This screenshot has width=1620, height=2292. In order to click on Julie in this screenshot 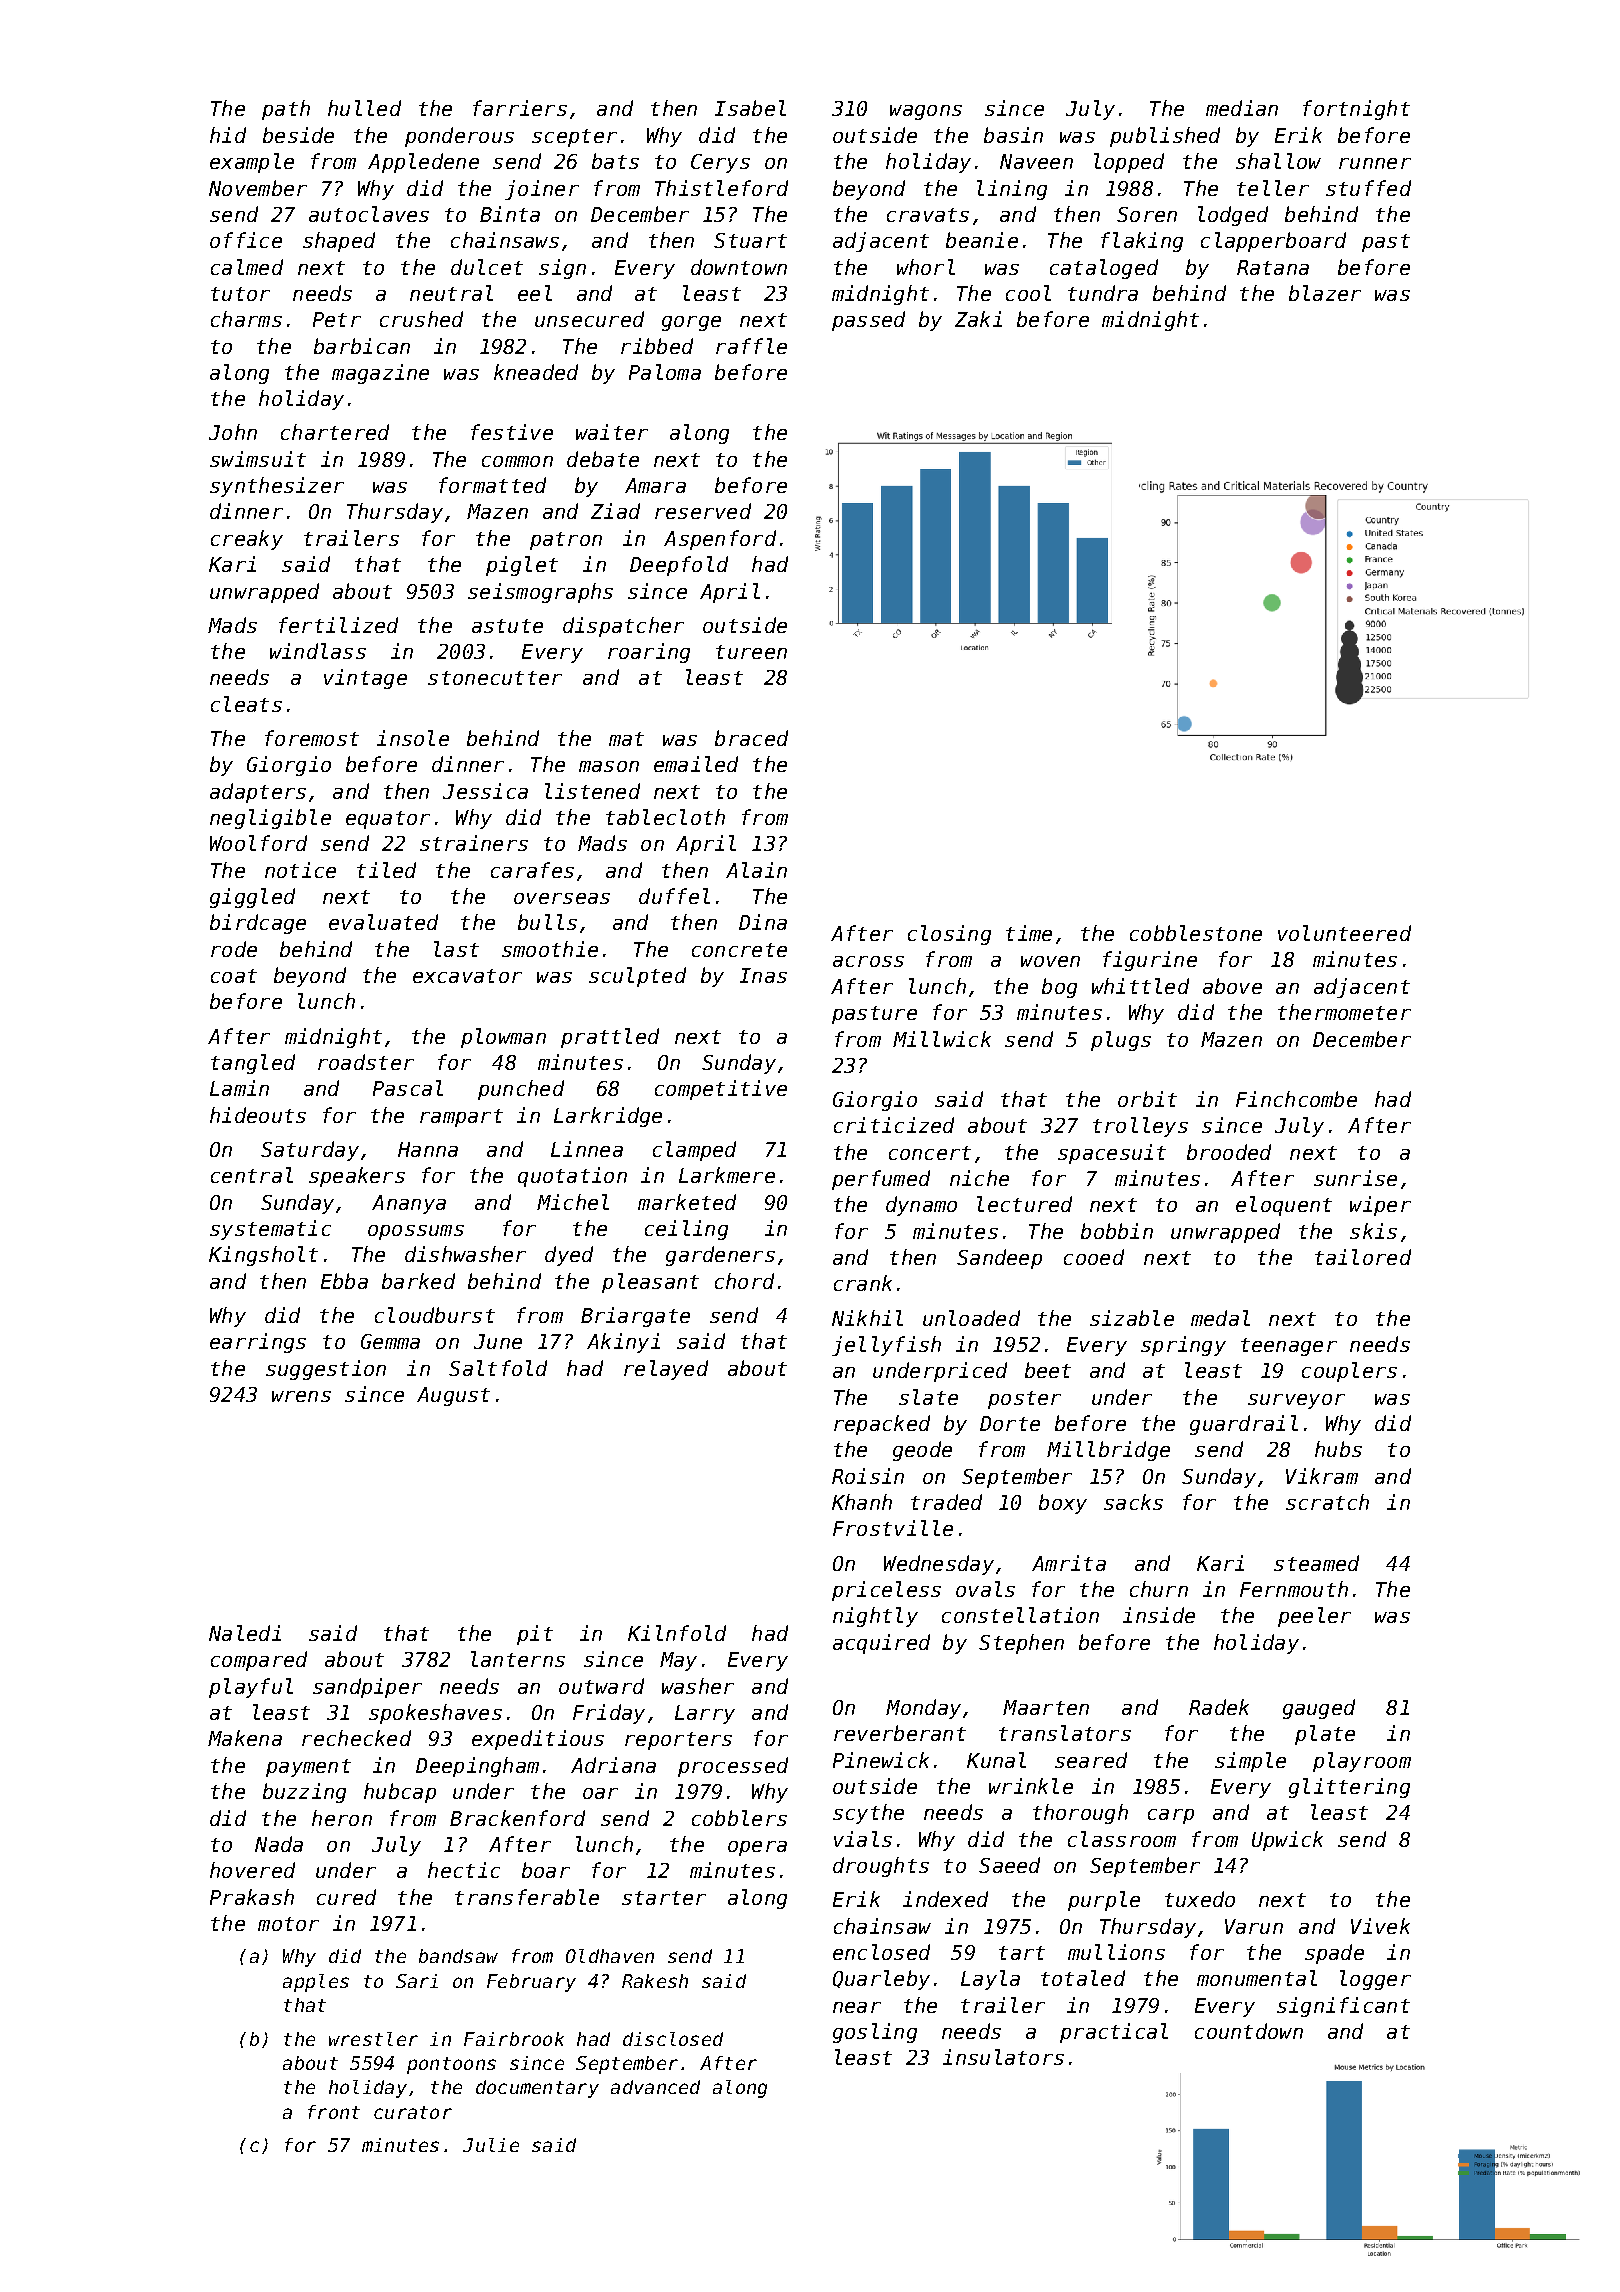, I will do `click(491, 2145)`.
